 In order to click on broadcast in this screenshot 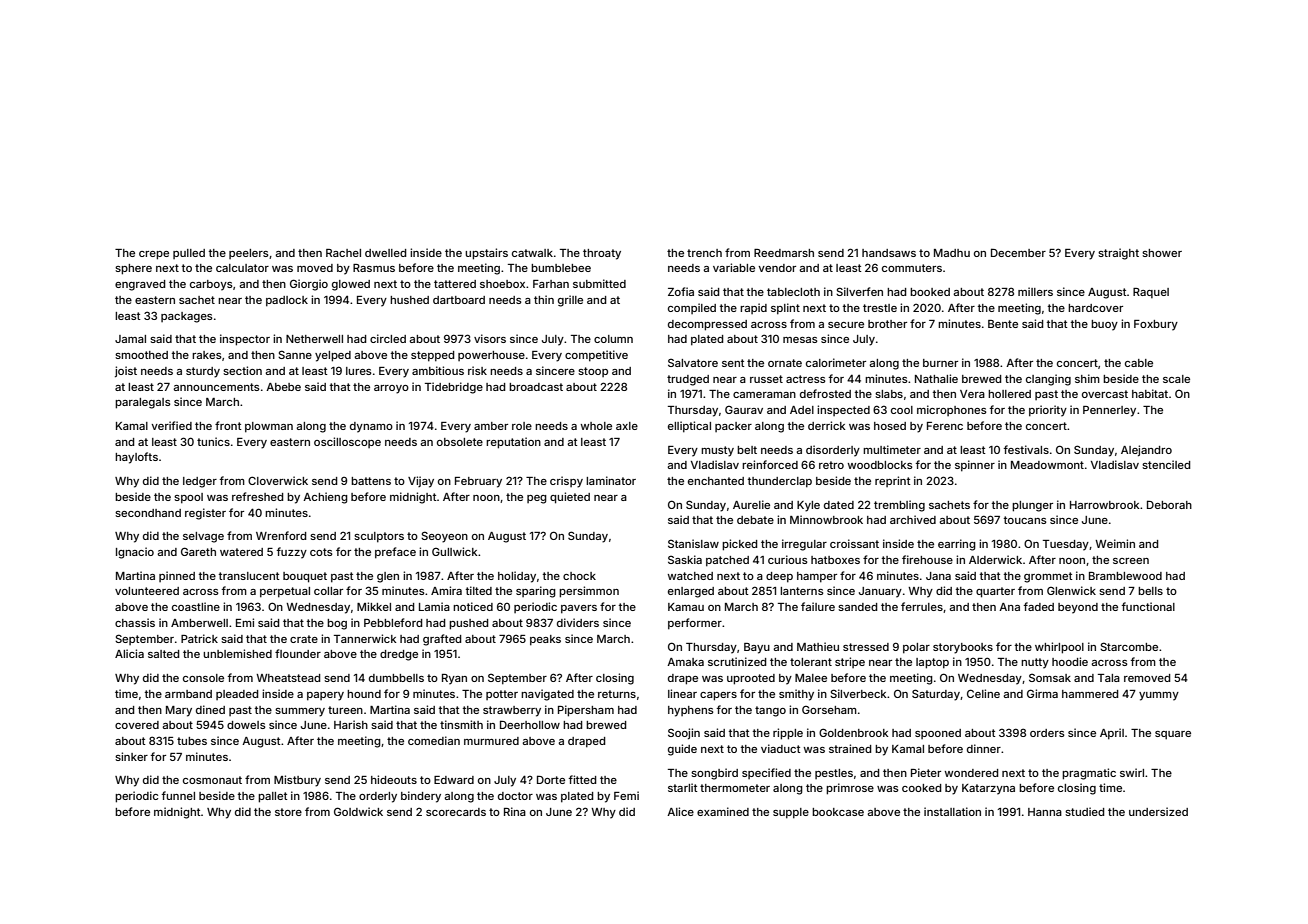, I will do `click(536, 387)`.
